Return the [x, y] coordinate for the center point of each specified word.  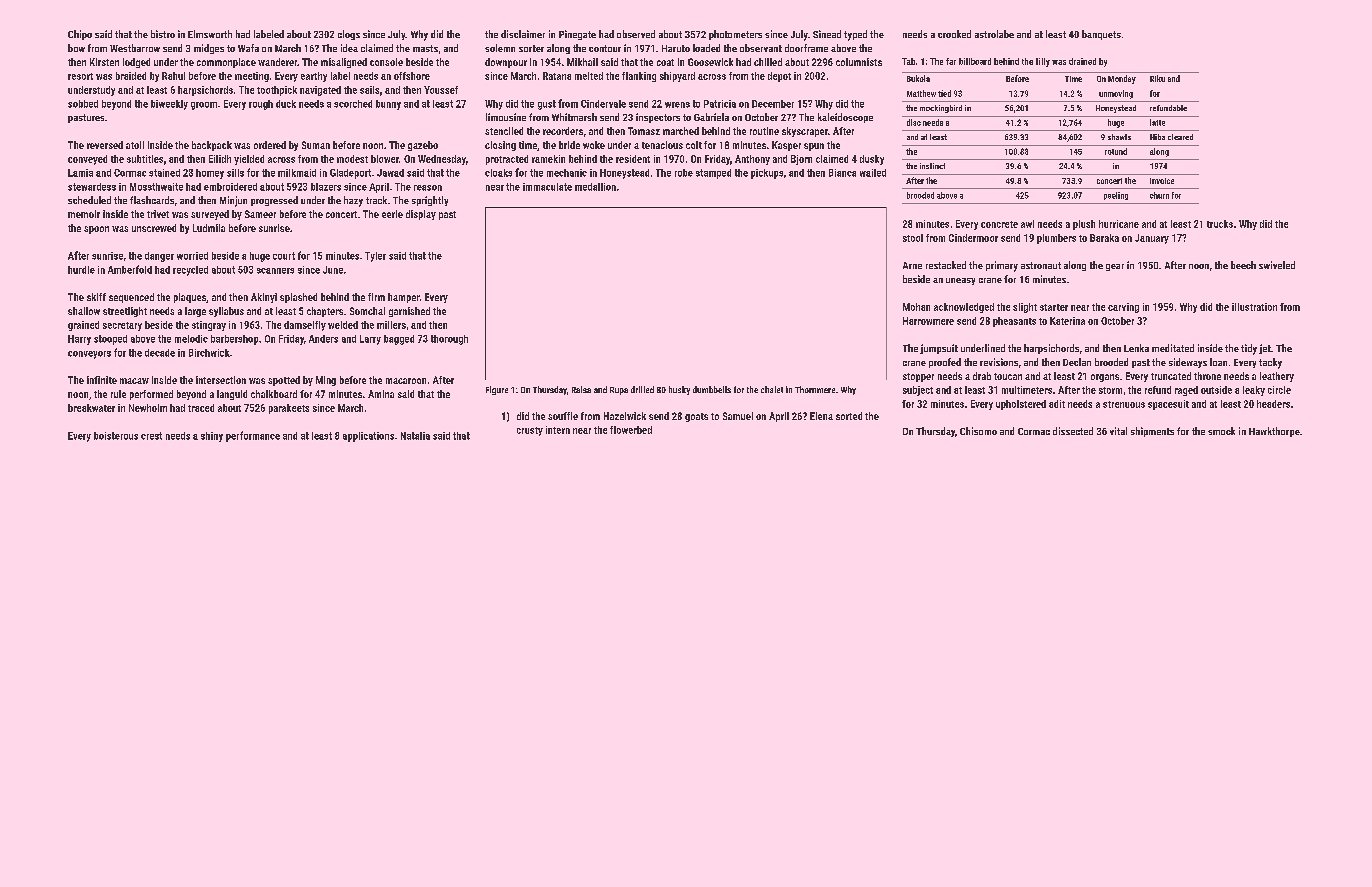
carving [1123, 308]
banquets [1101, 35]
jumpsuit [939, 349]
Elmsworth [210, 34]
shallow [84, 311]
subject [918, 391]
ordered [270, 145]
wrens [677, 105]
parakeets [289, 409]
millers [391, 325]
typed [855, 35]
